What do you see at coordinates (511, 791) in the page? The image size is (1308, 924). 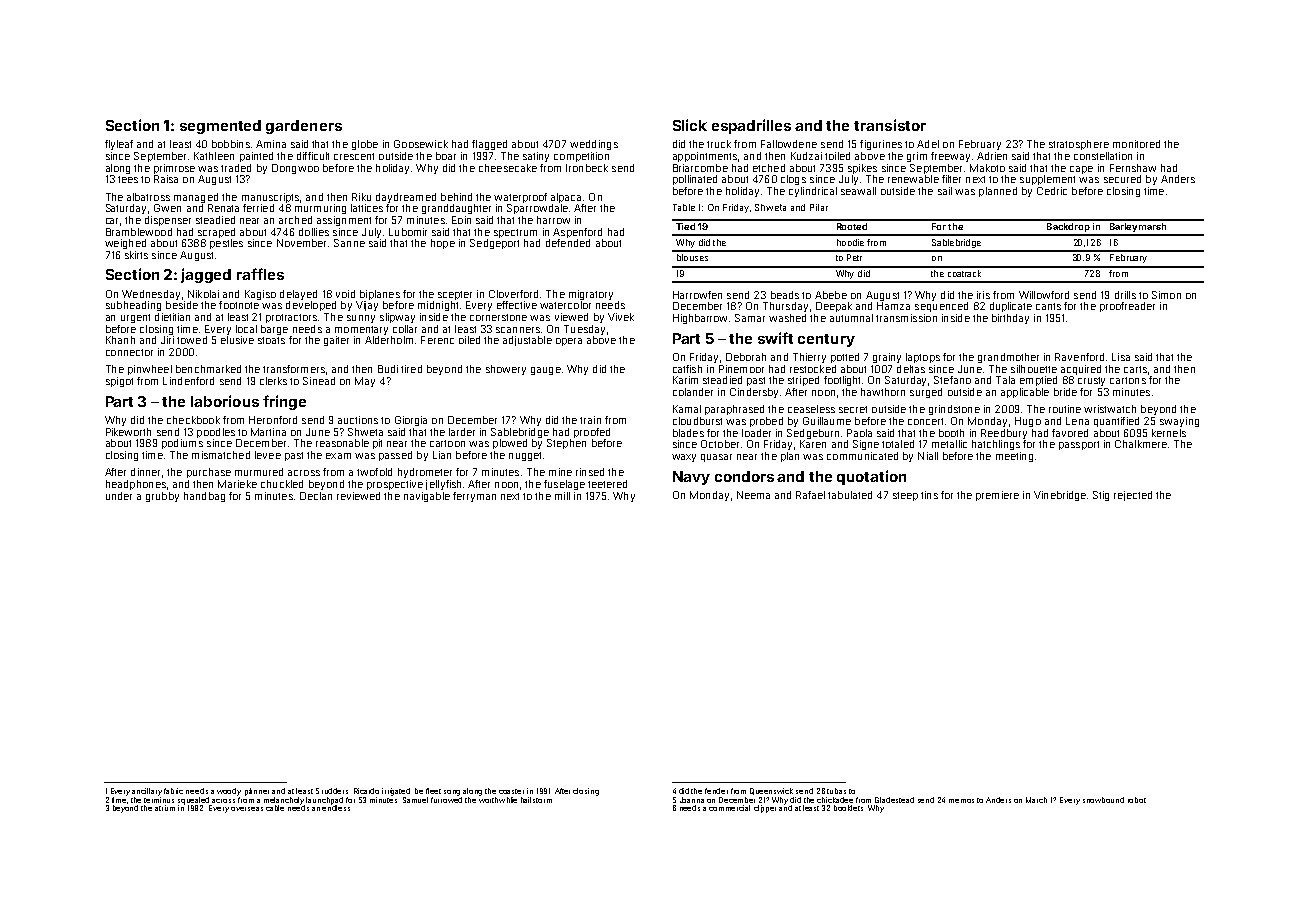 I see `coaster` at bounding box center [511, 791].
